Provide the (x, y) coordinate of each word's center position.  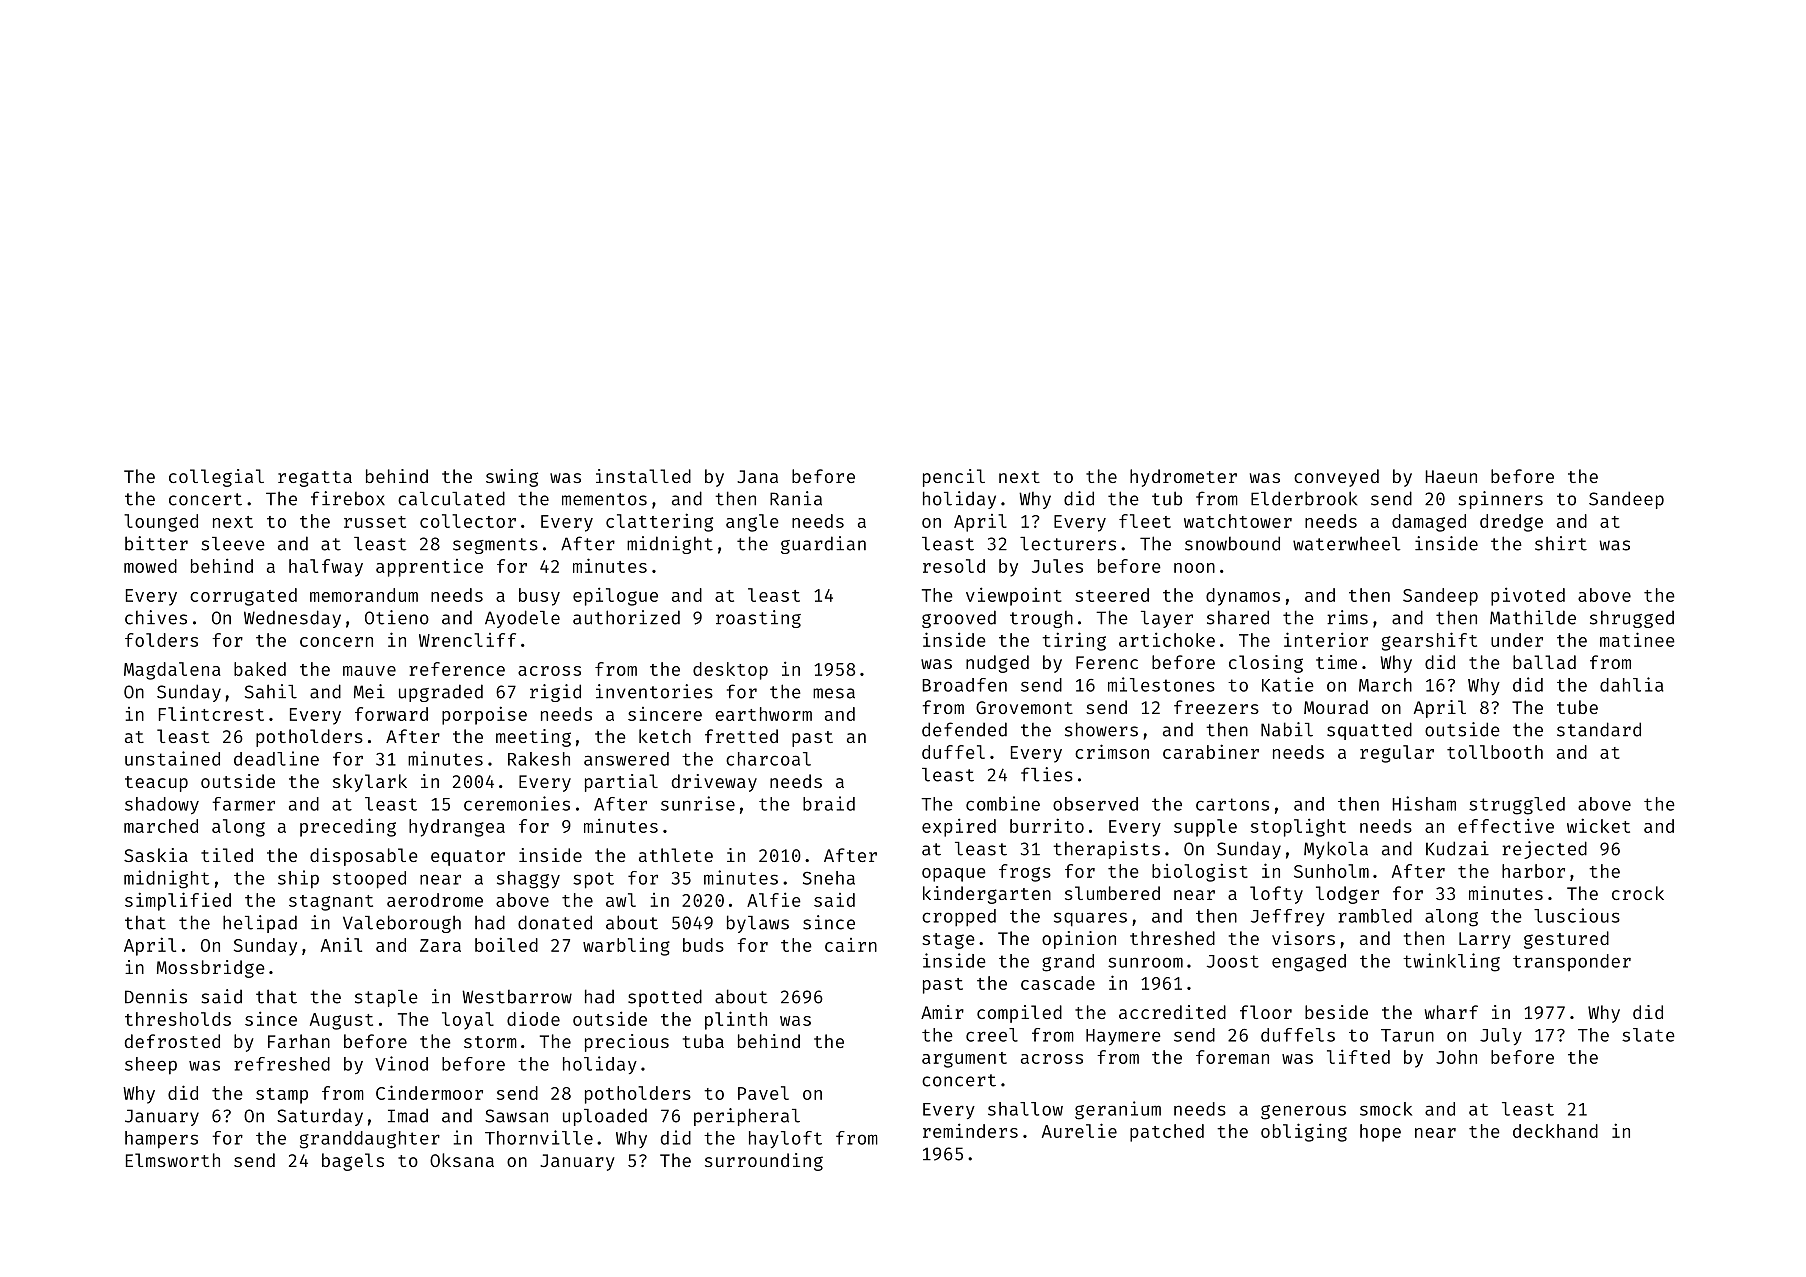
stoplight (1298, 827)
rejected (1544, 850)
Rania (796, 498)
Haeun (1451, 476)
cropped (959, 918)
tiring (1074, 641)
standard (1599, 729)
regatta (315, 479)
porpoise (484, 715)
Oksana (462, 1160)
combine (1003, 803)
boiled (506, 944)
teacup (156, 784)
